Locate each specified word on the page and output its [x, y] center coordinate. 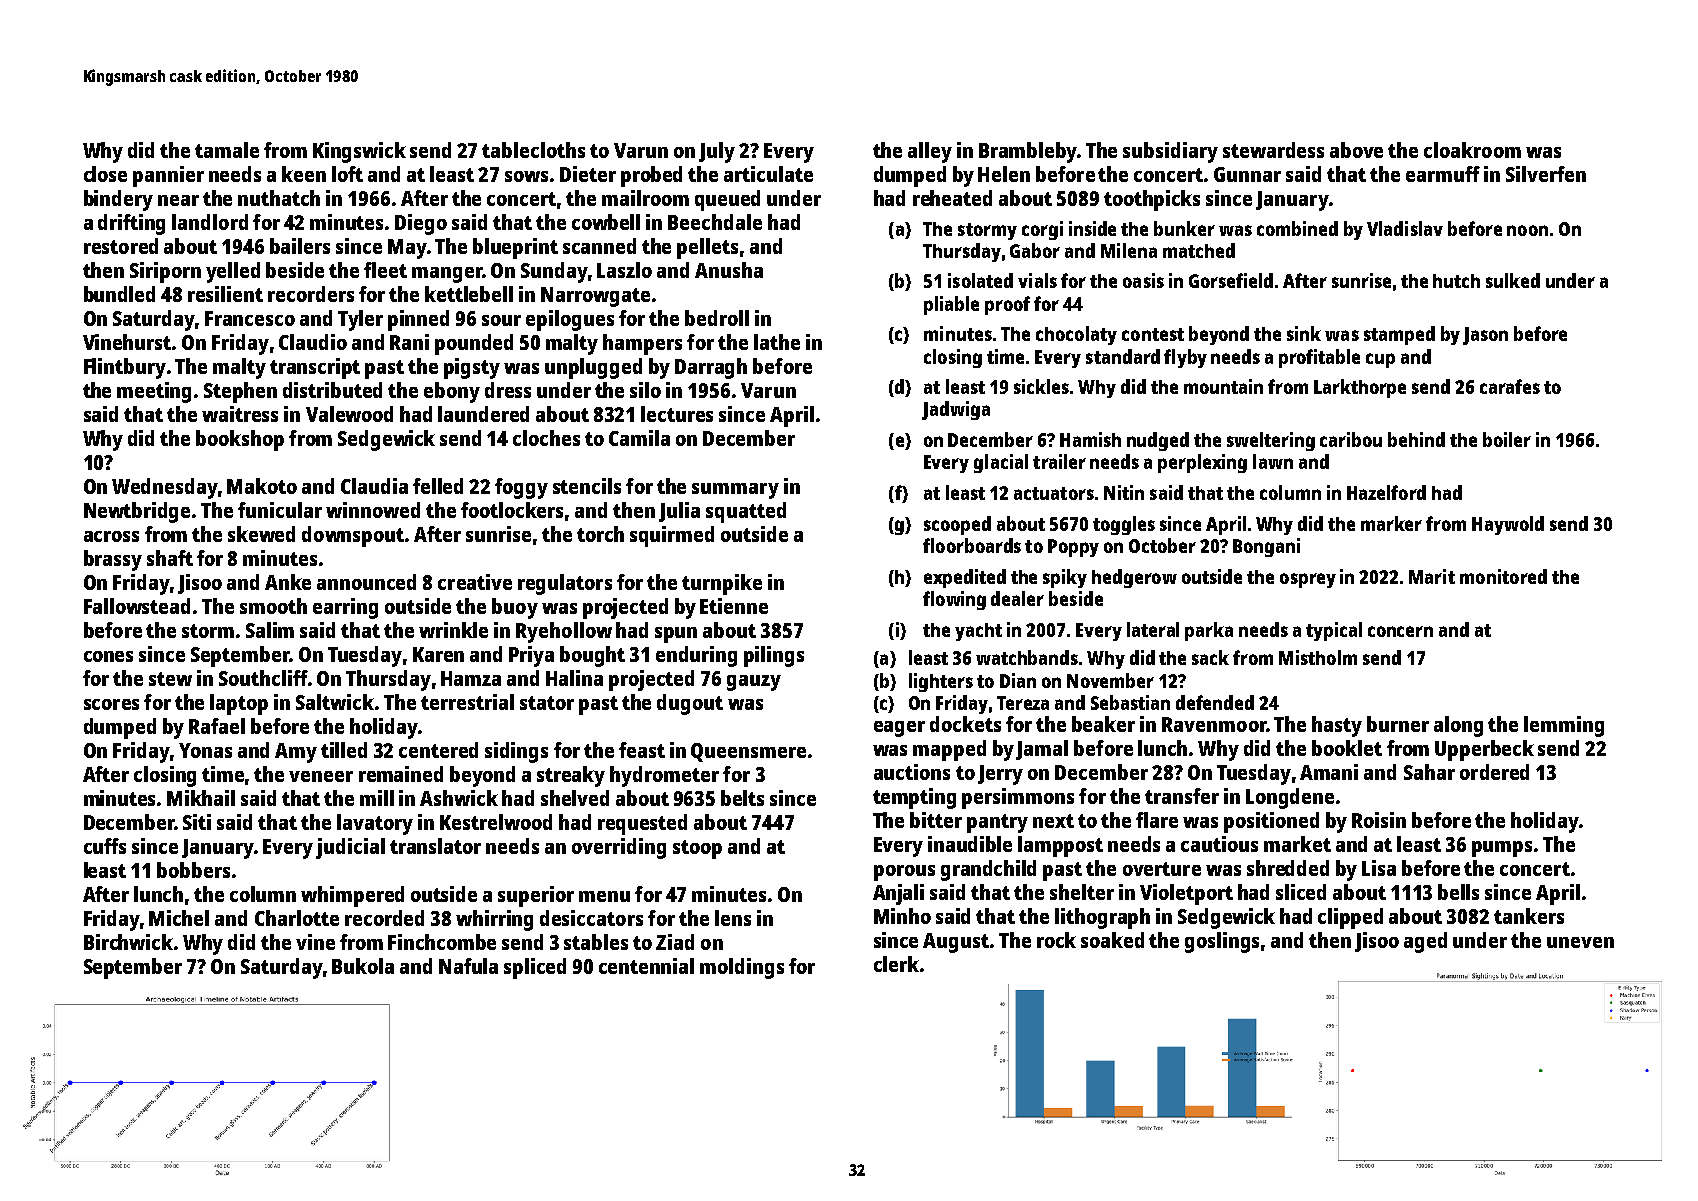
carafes [1510, 386]
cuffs [105, 846]
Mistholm [1318, 657]
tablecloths [533, 150]
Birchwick [128, 942]
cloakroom [1472, 150]
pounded [474, 344]
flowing [954, 600]
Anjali [898, 894]
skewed [261, 534]
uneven [1580, 942]
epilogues [570, 320]
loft [347, 174]
